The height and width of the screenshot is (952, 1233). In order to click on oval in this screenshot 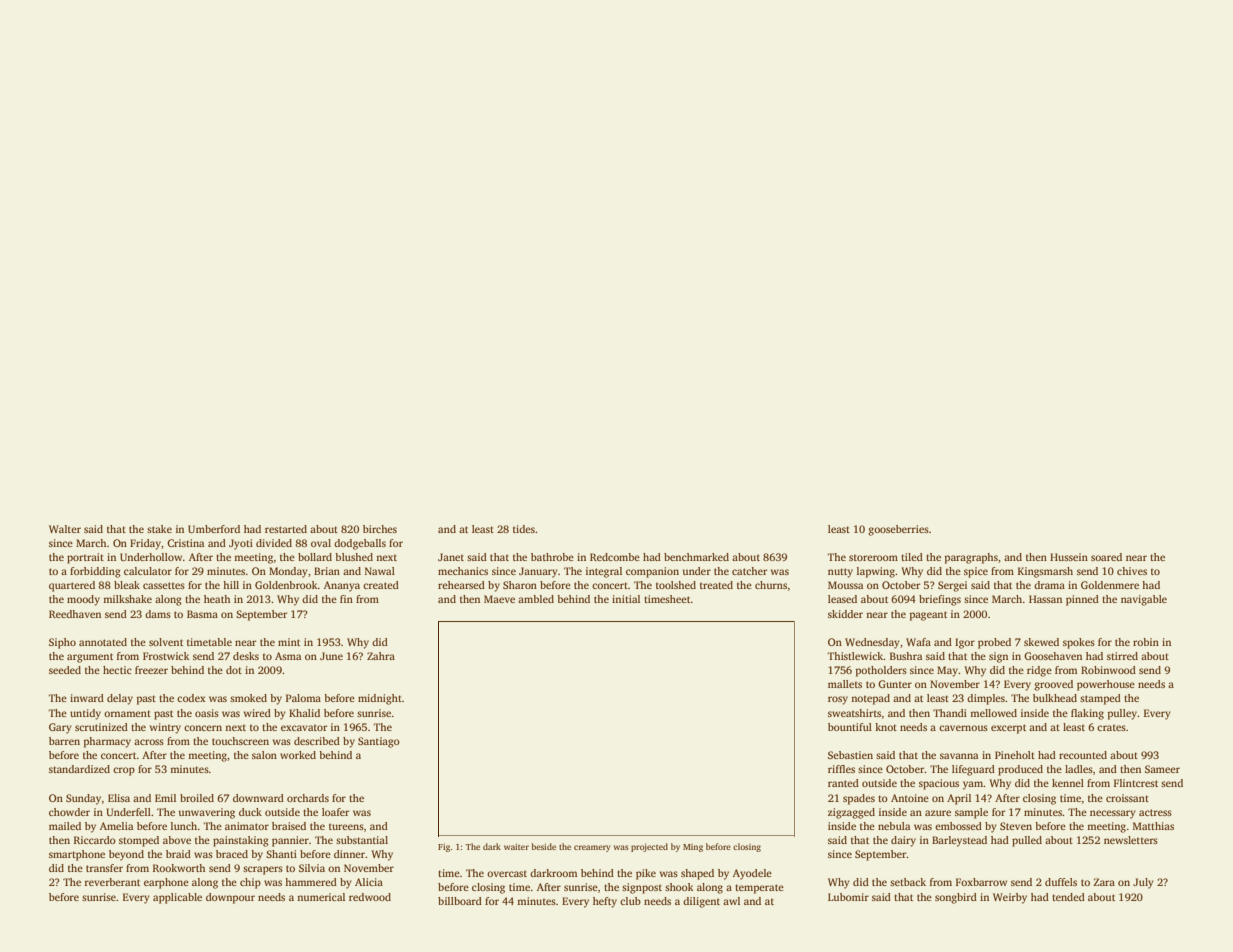, I will do `click(321, 543)`.
